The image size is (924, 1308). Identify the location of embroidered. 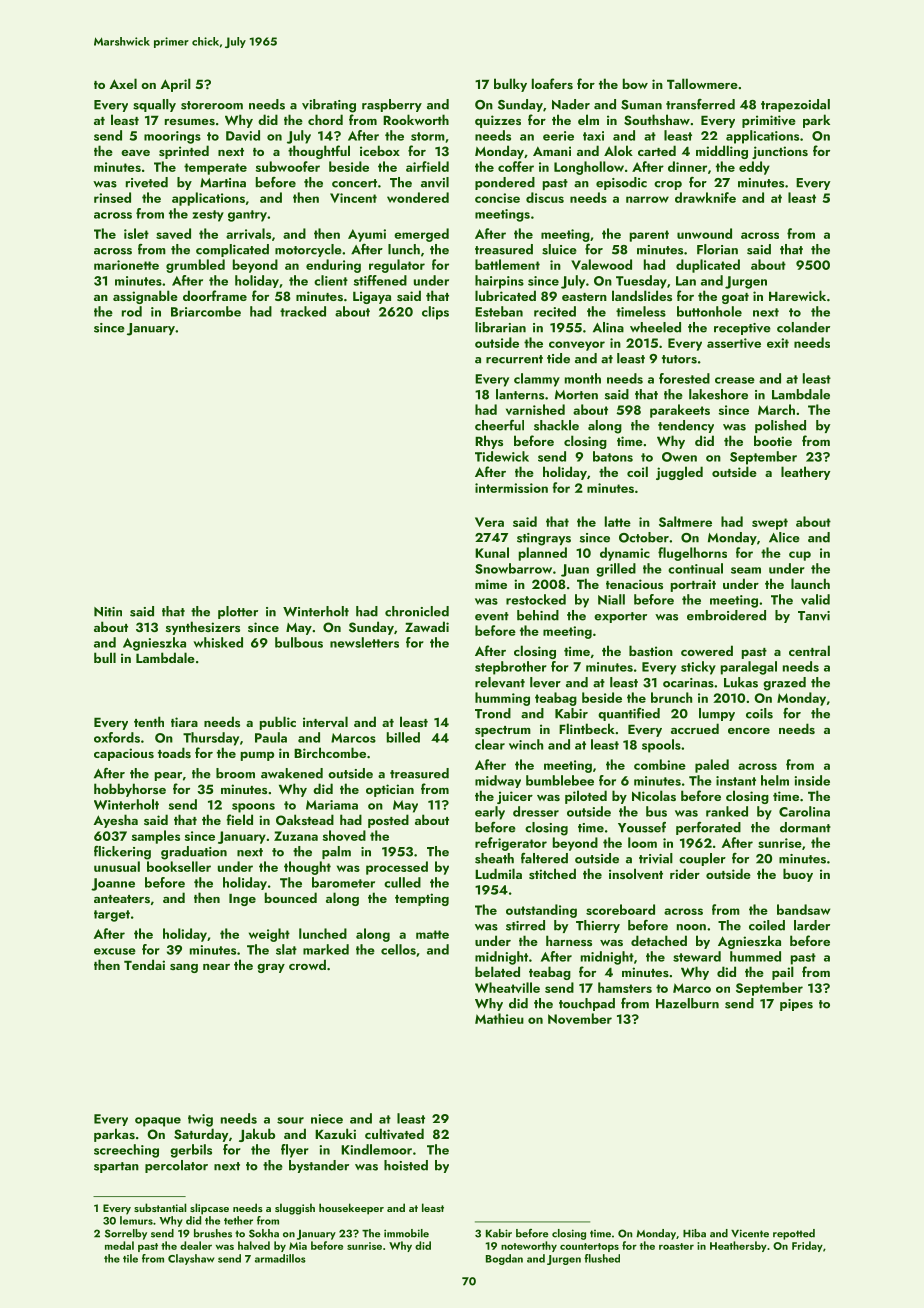
(726, 615).
